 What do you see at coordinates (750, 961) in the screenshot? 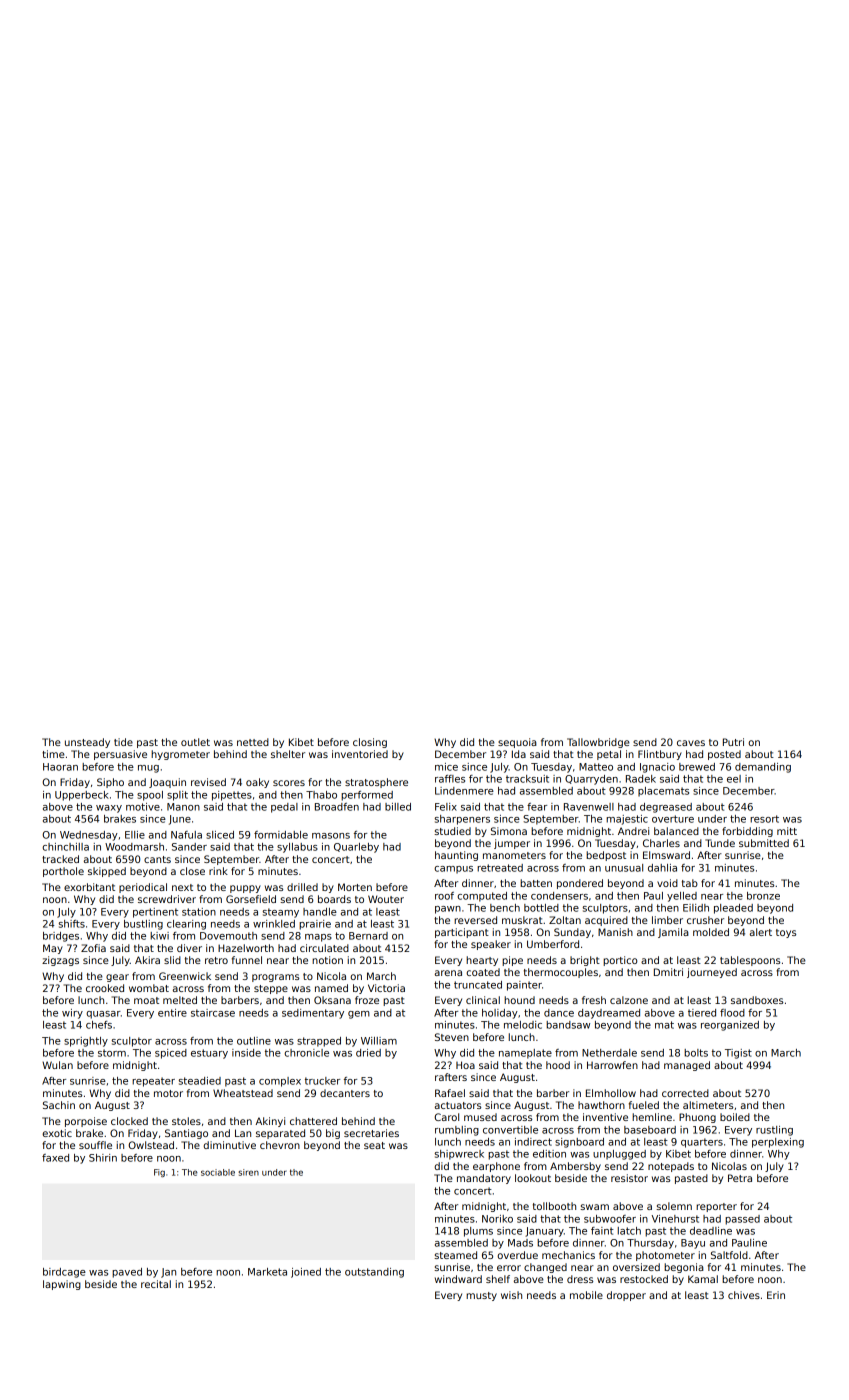
I see `tablespoons` at bounding box center [750, 961].
